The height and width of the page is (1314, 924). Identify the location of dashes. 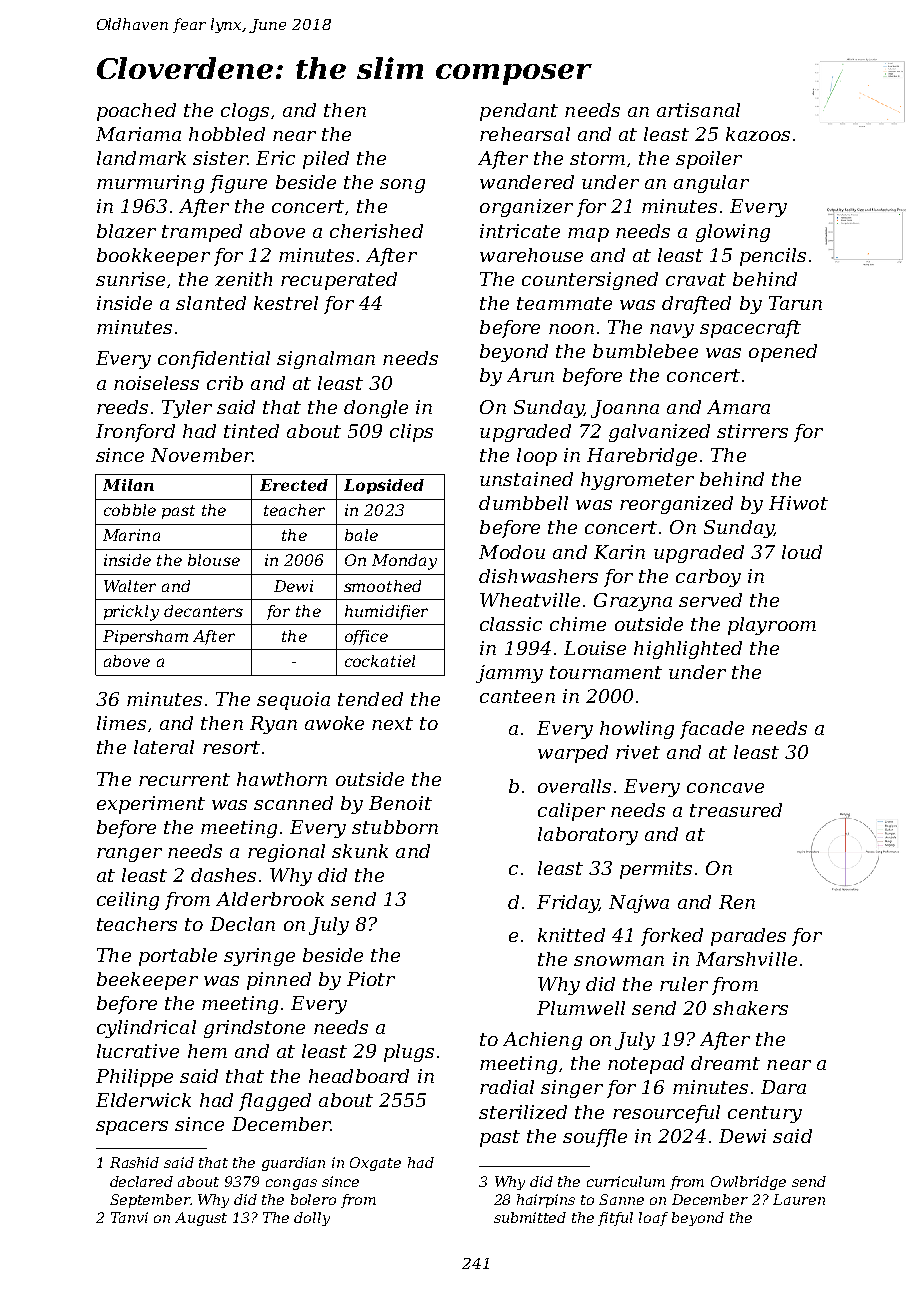
(223, 875).
